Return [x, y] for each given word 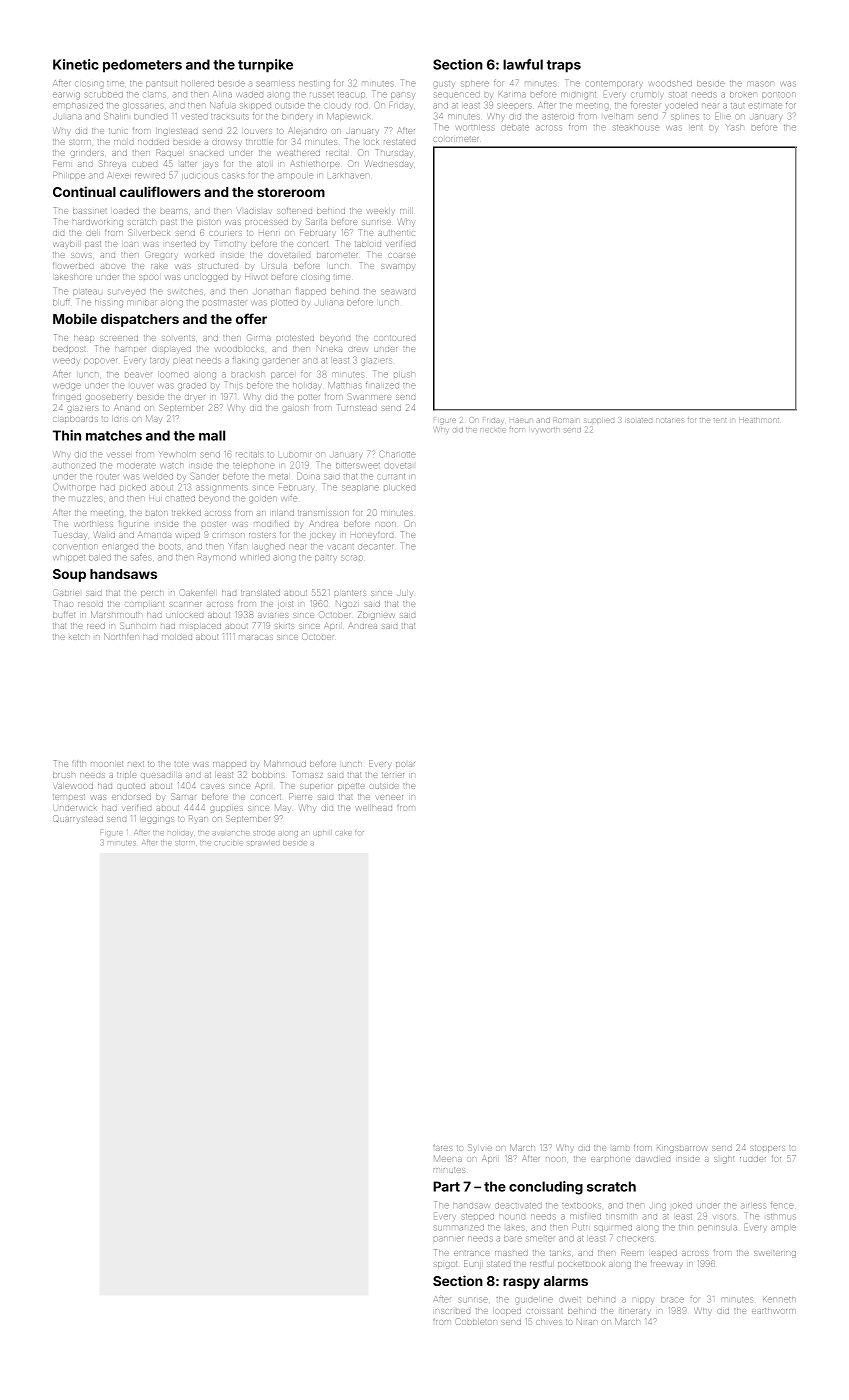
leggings [158, 820]
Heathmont [759, 420]
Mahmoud [285, 763]
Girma [259, 337]
